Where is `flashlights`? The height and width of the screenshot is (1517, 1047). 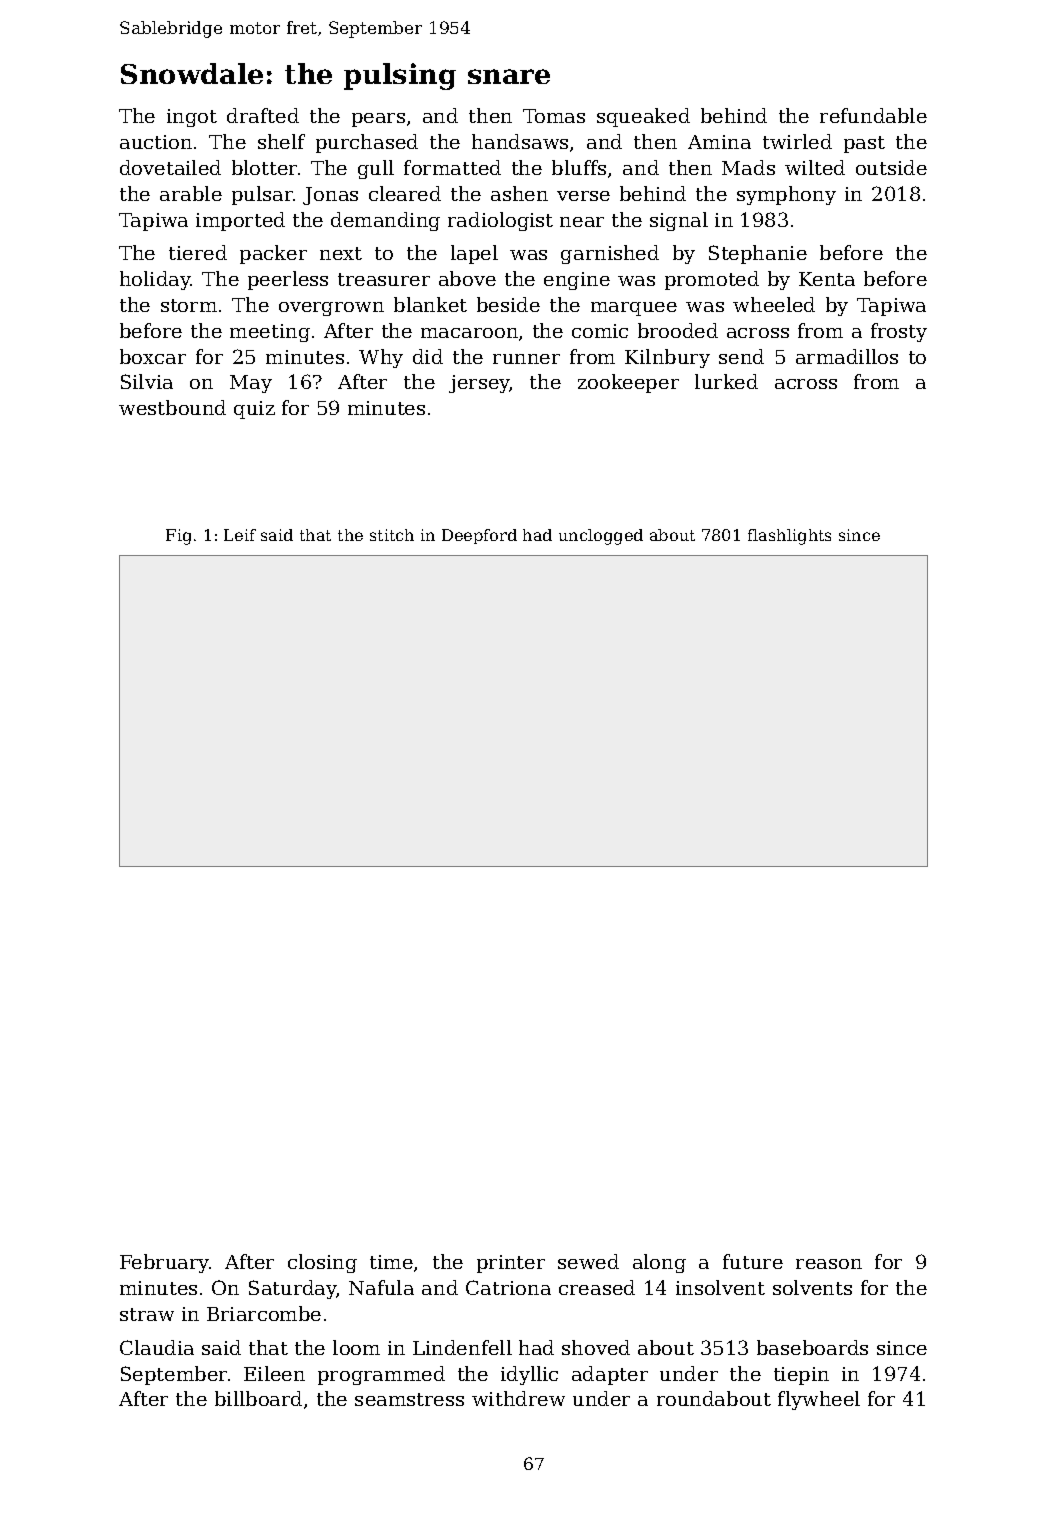
flashlights is located at coordinates (789, 537).
